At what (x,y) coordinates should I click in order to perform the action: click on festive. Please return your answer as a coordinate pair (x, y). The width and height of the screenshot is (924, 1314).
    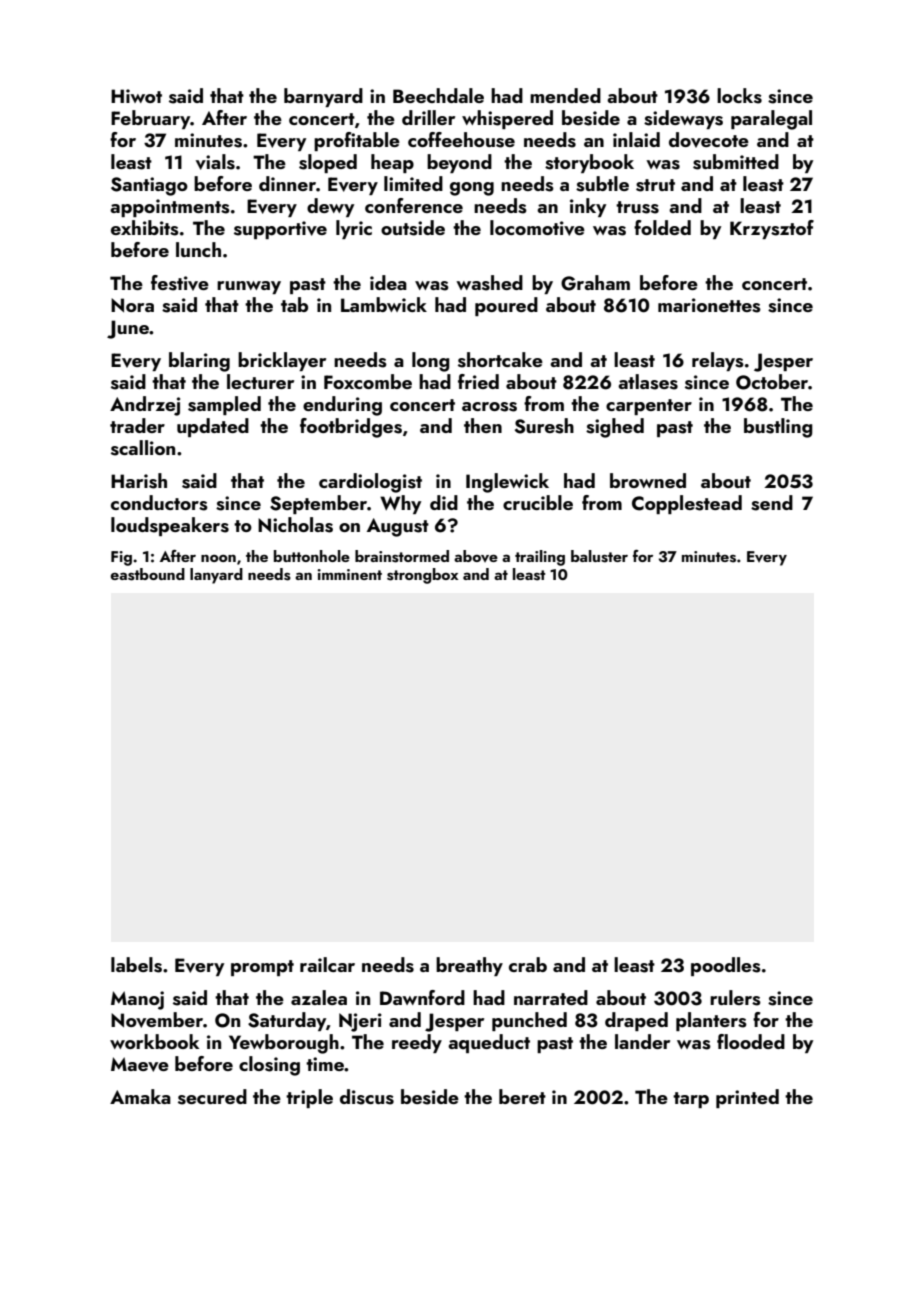
    Looking at the image, I should click on (180, 283).
